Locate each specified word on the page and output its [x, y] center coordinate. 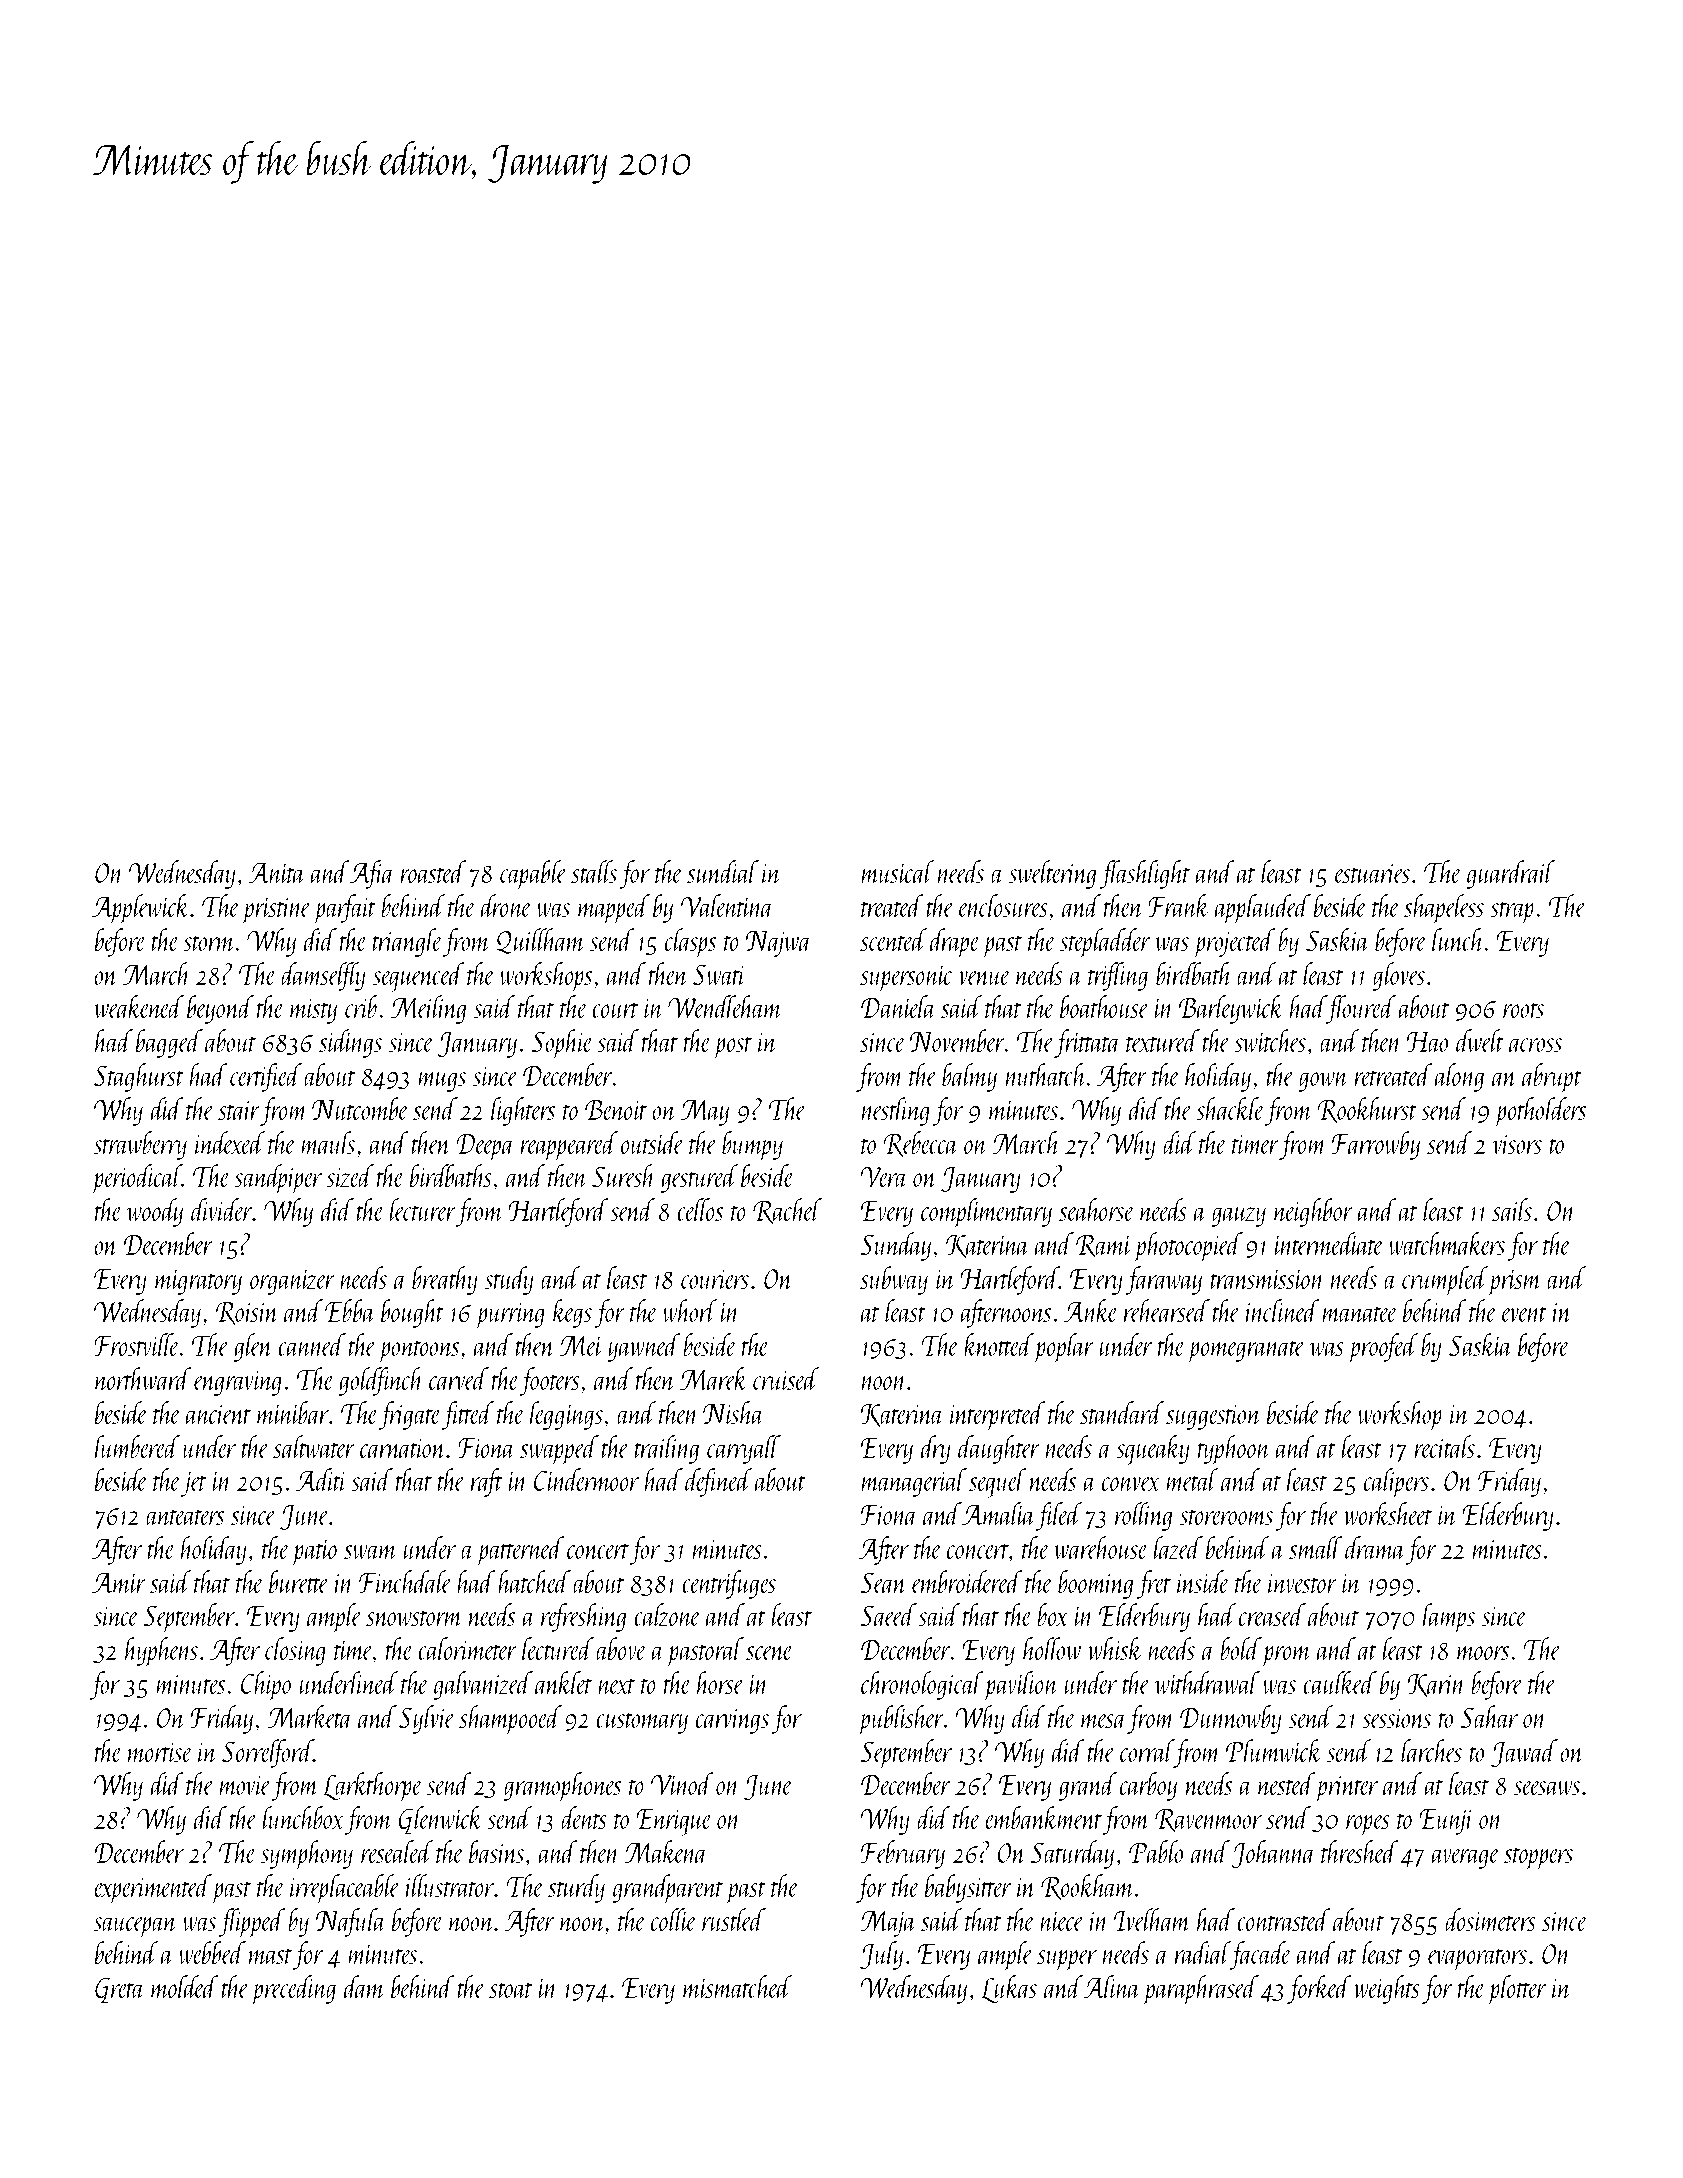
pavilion [1021, 1686]
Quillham [540, 941]
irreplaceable [345, 1889]
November [957, 1040]
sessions [1396, 1718]
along [1459, 1077]
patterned [520, 1551]
